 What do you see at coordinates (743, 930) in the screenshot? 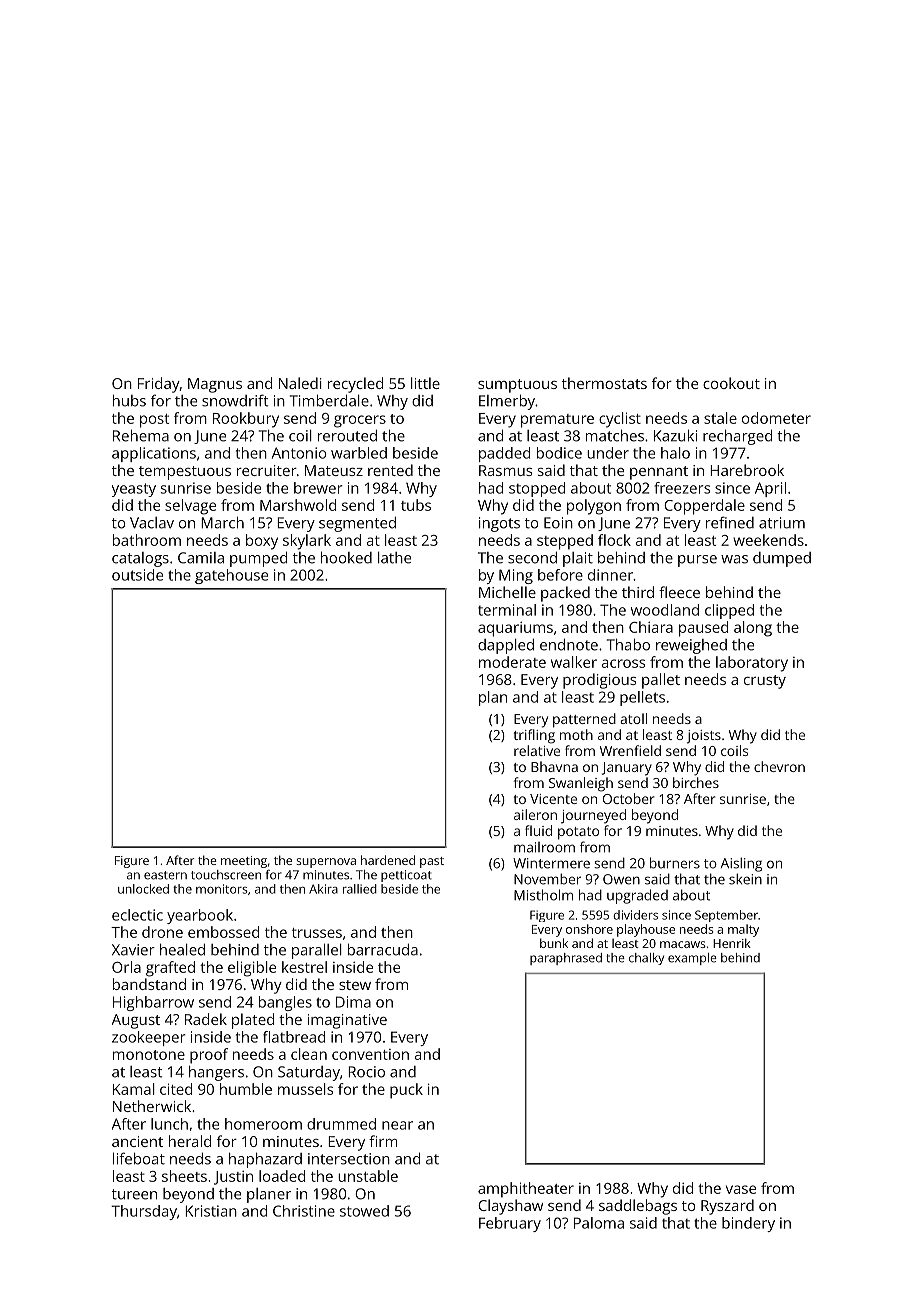
I see `malty` at bounding box center [743, 930].
